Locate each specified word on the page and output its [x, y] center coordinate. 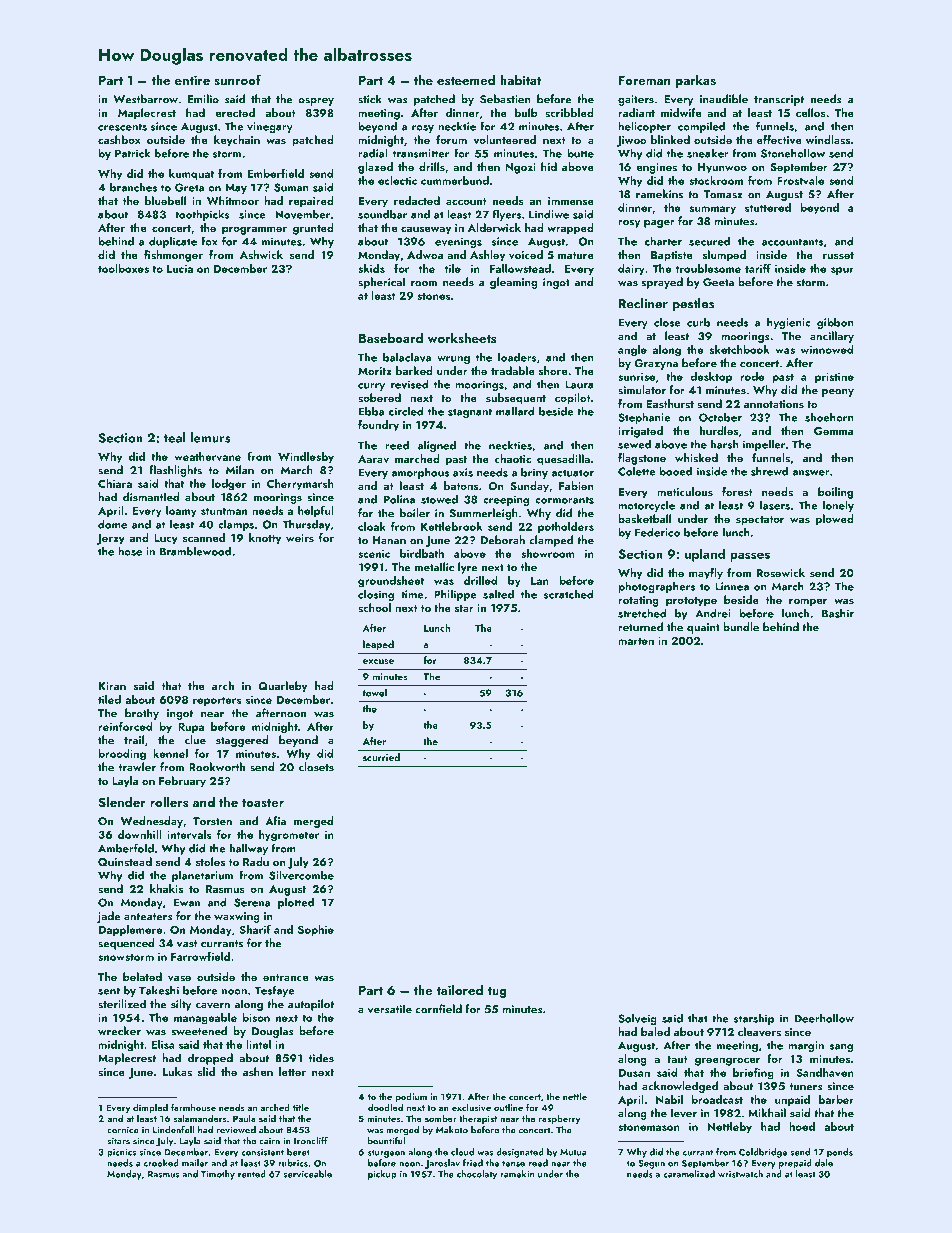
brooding [122, 755]
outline [508, 1107]
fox [209, 241]
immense [571, 201]
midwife [681, 112]
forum [451, 139]
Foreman [644, 80]
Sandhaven [824, 1072]
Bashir [838, 613]
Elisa [163, 1044]
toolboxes [123, 268]
